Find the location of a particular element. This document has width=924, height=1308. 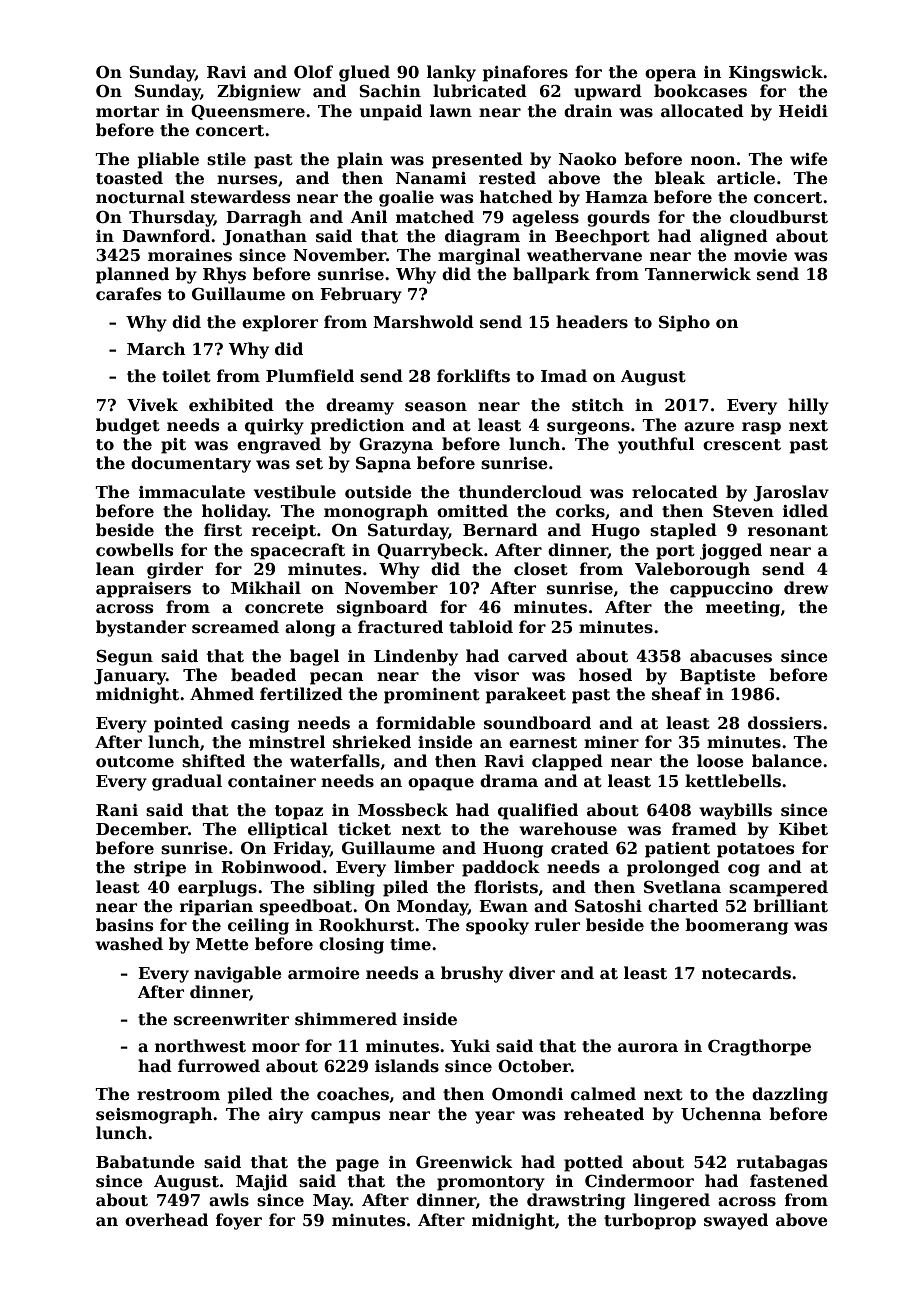

navigable is located at coordinates (238, 974).
